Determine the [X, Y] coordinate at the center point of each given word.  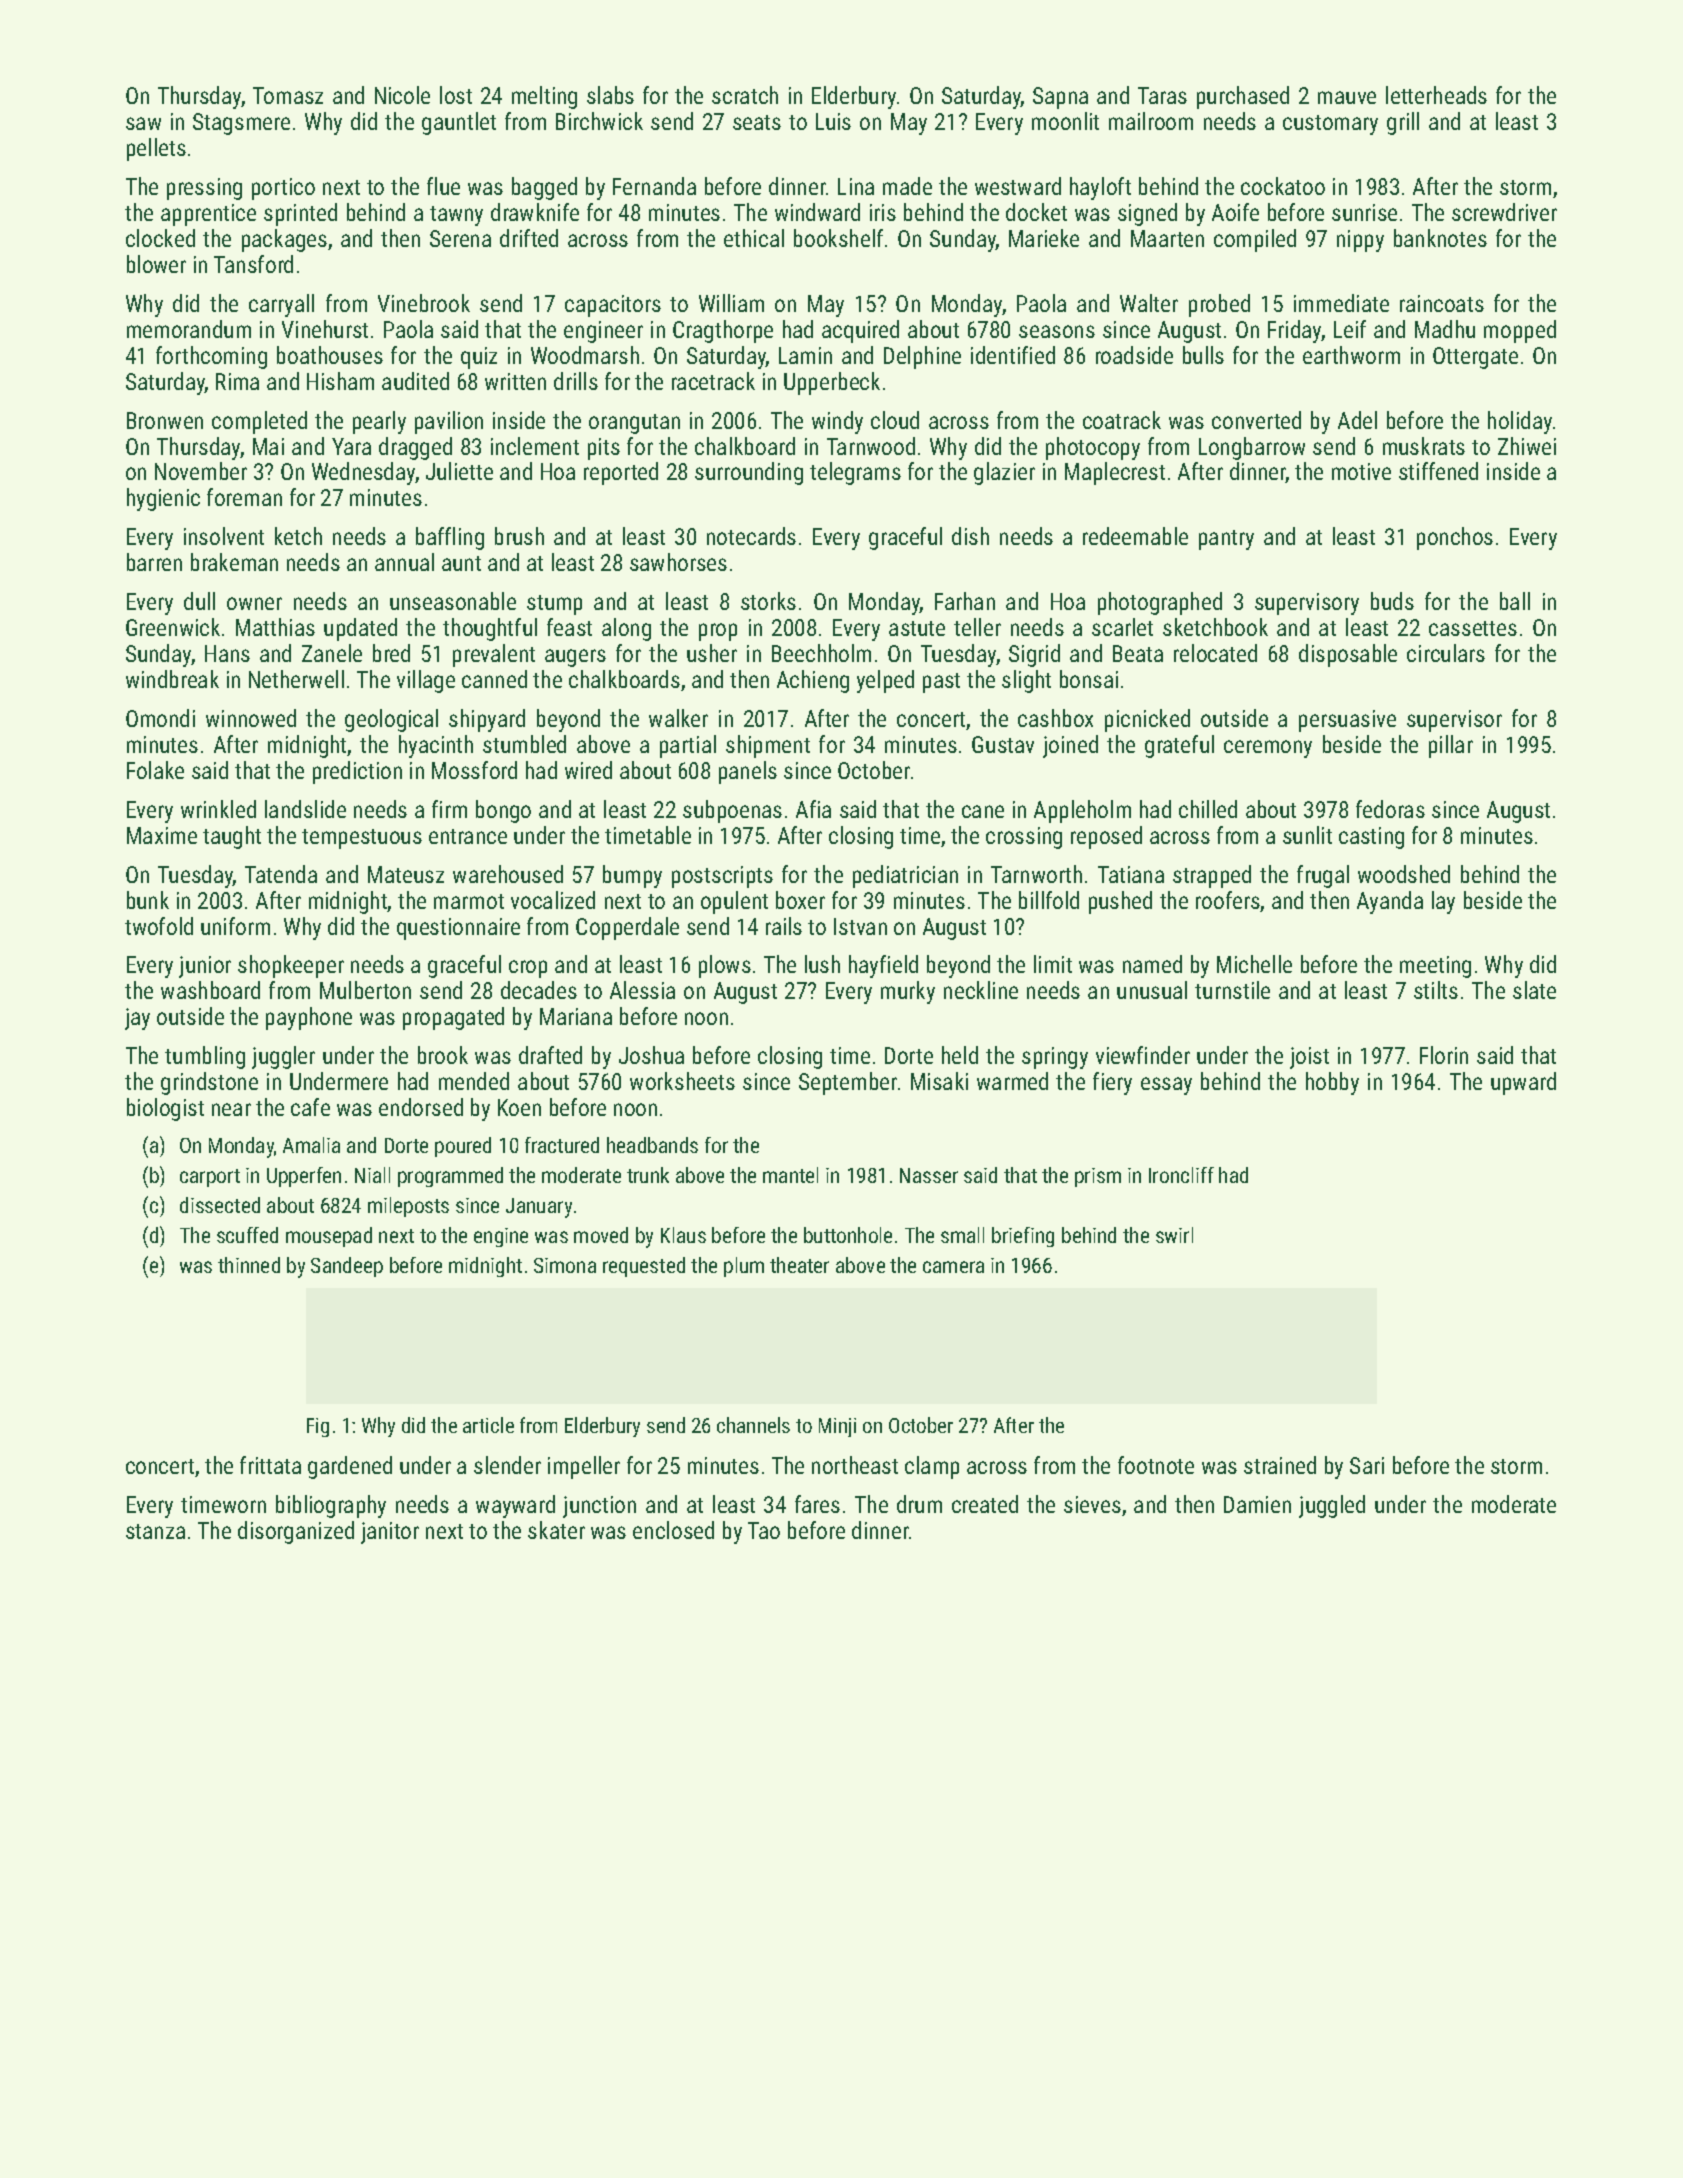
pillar [1451, 746]
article [488, 1425]
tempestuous [362, 839]
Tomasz [288, 95]
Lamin [805, 355]
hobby [1332, 1083]
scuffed [247, 1235]
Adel [1357, 420]
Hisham [340, 381]
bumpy [632, 876]
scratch [745, 95]
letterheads [1436, 95]
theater [799, 1265]
